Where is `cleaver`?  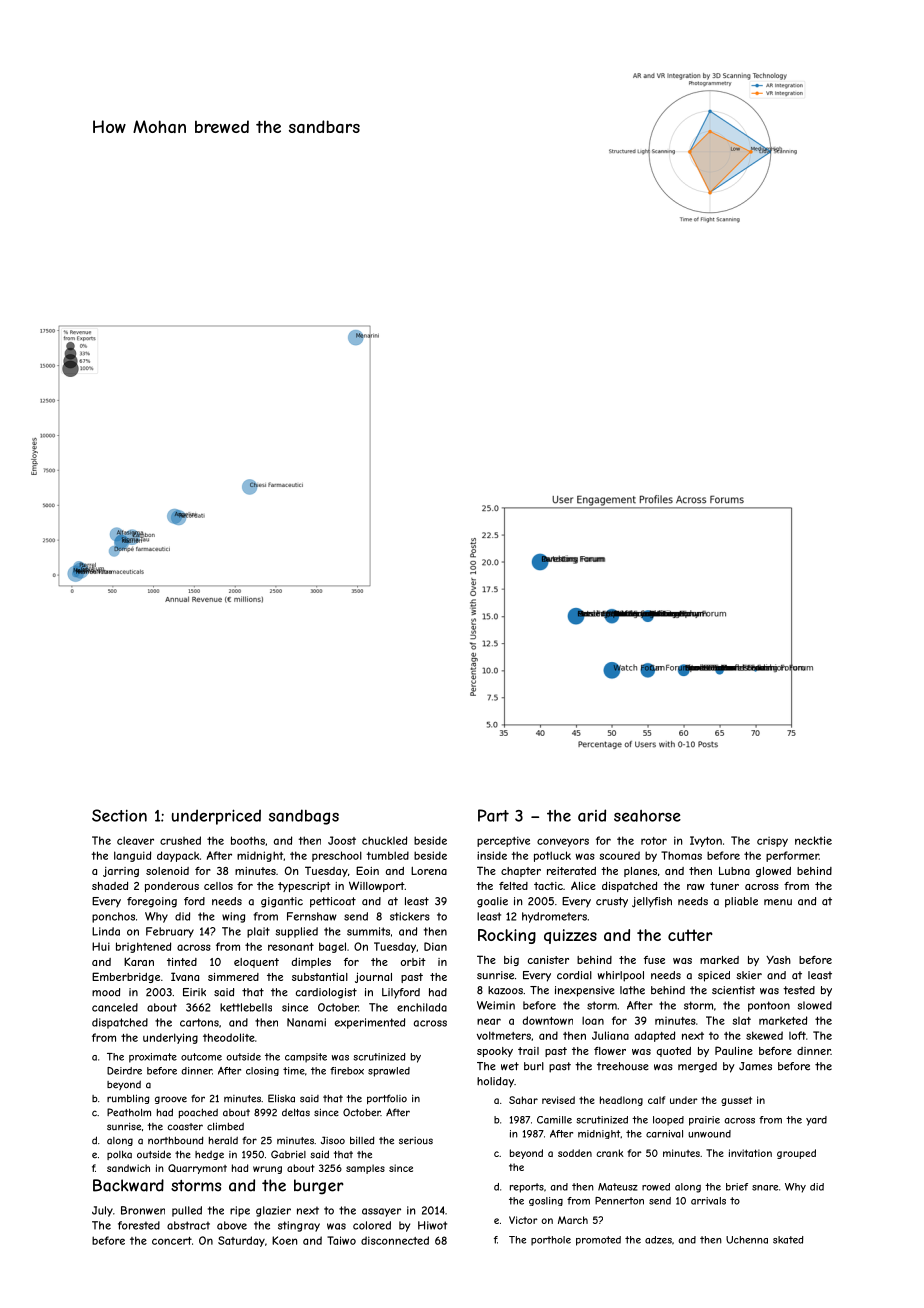
cleaver is located at coordinates (135, 840).
